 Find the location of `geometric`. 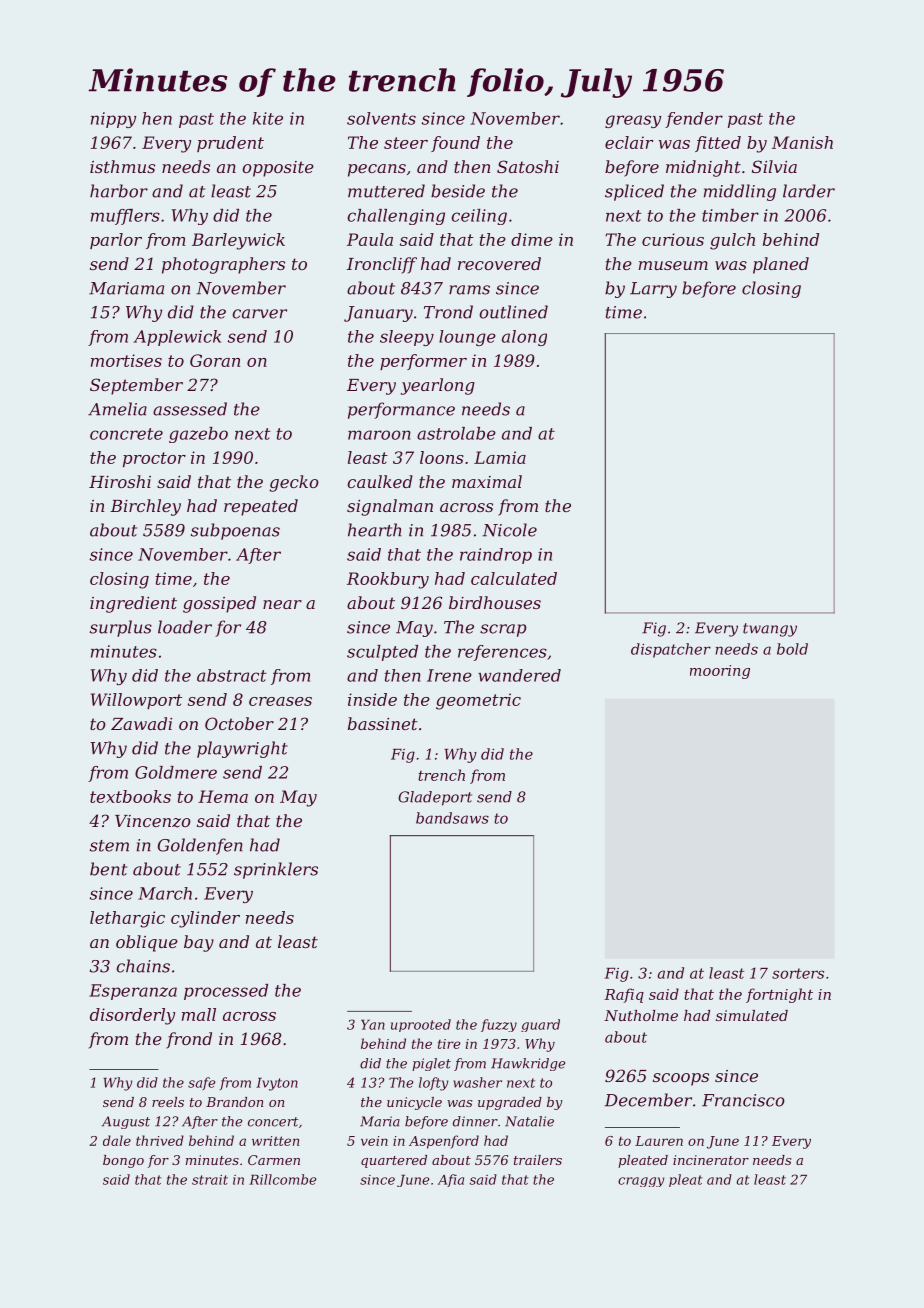

geometric is located at coordinates (478, 701).
